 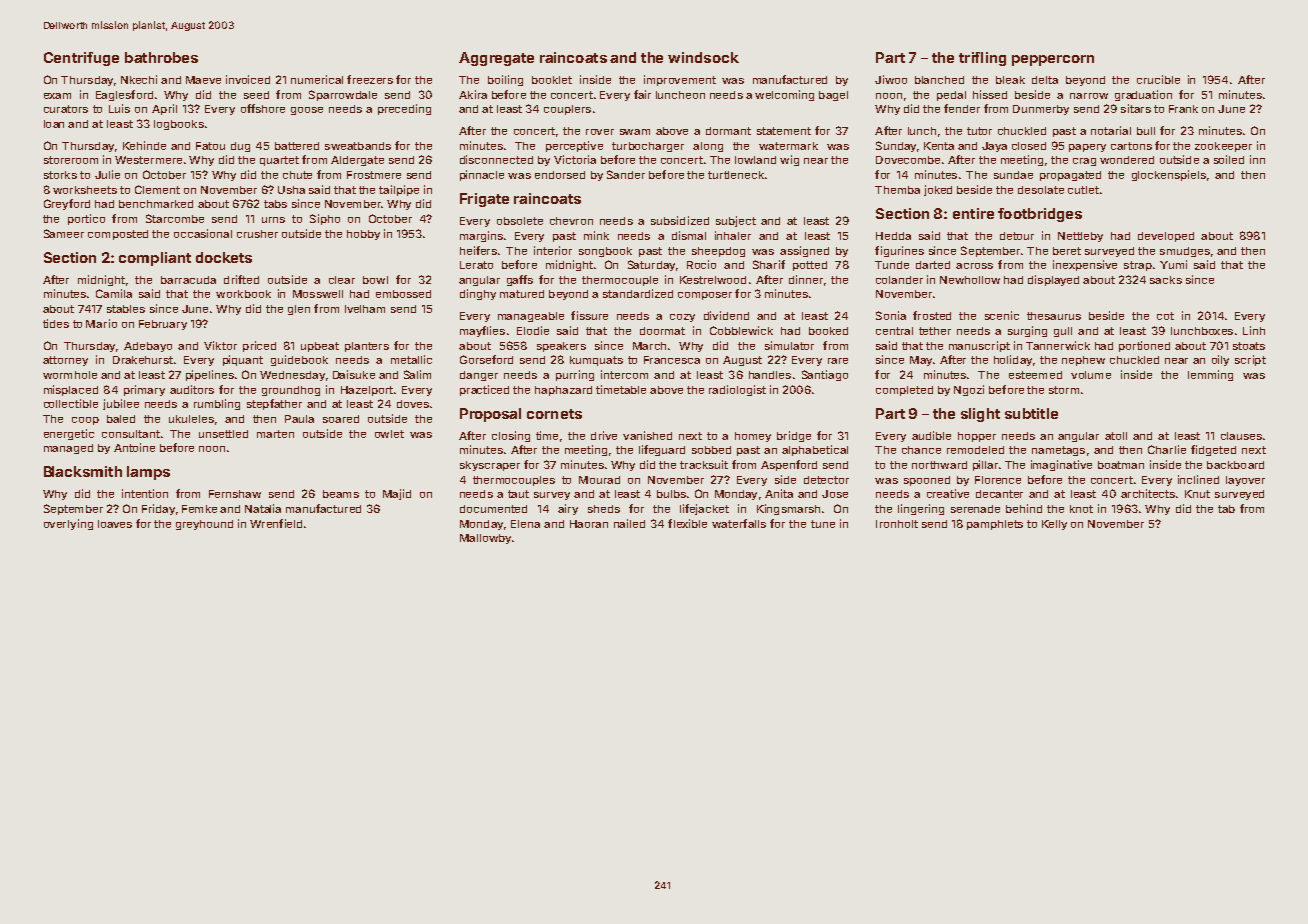 I want to click on dinner, so click(x=806, y=279).
